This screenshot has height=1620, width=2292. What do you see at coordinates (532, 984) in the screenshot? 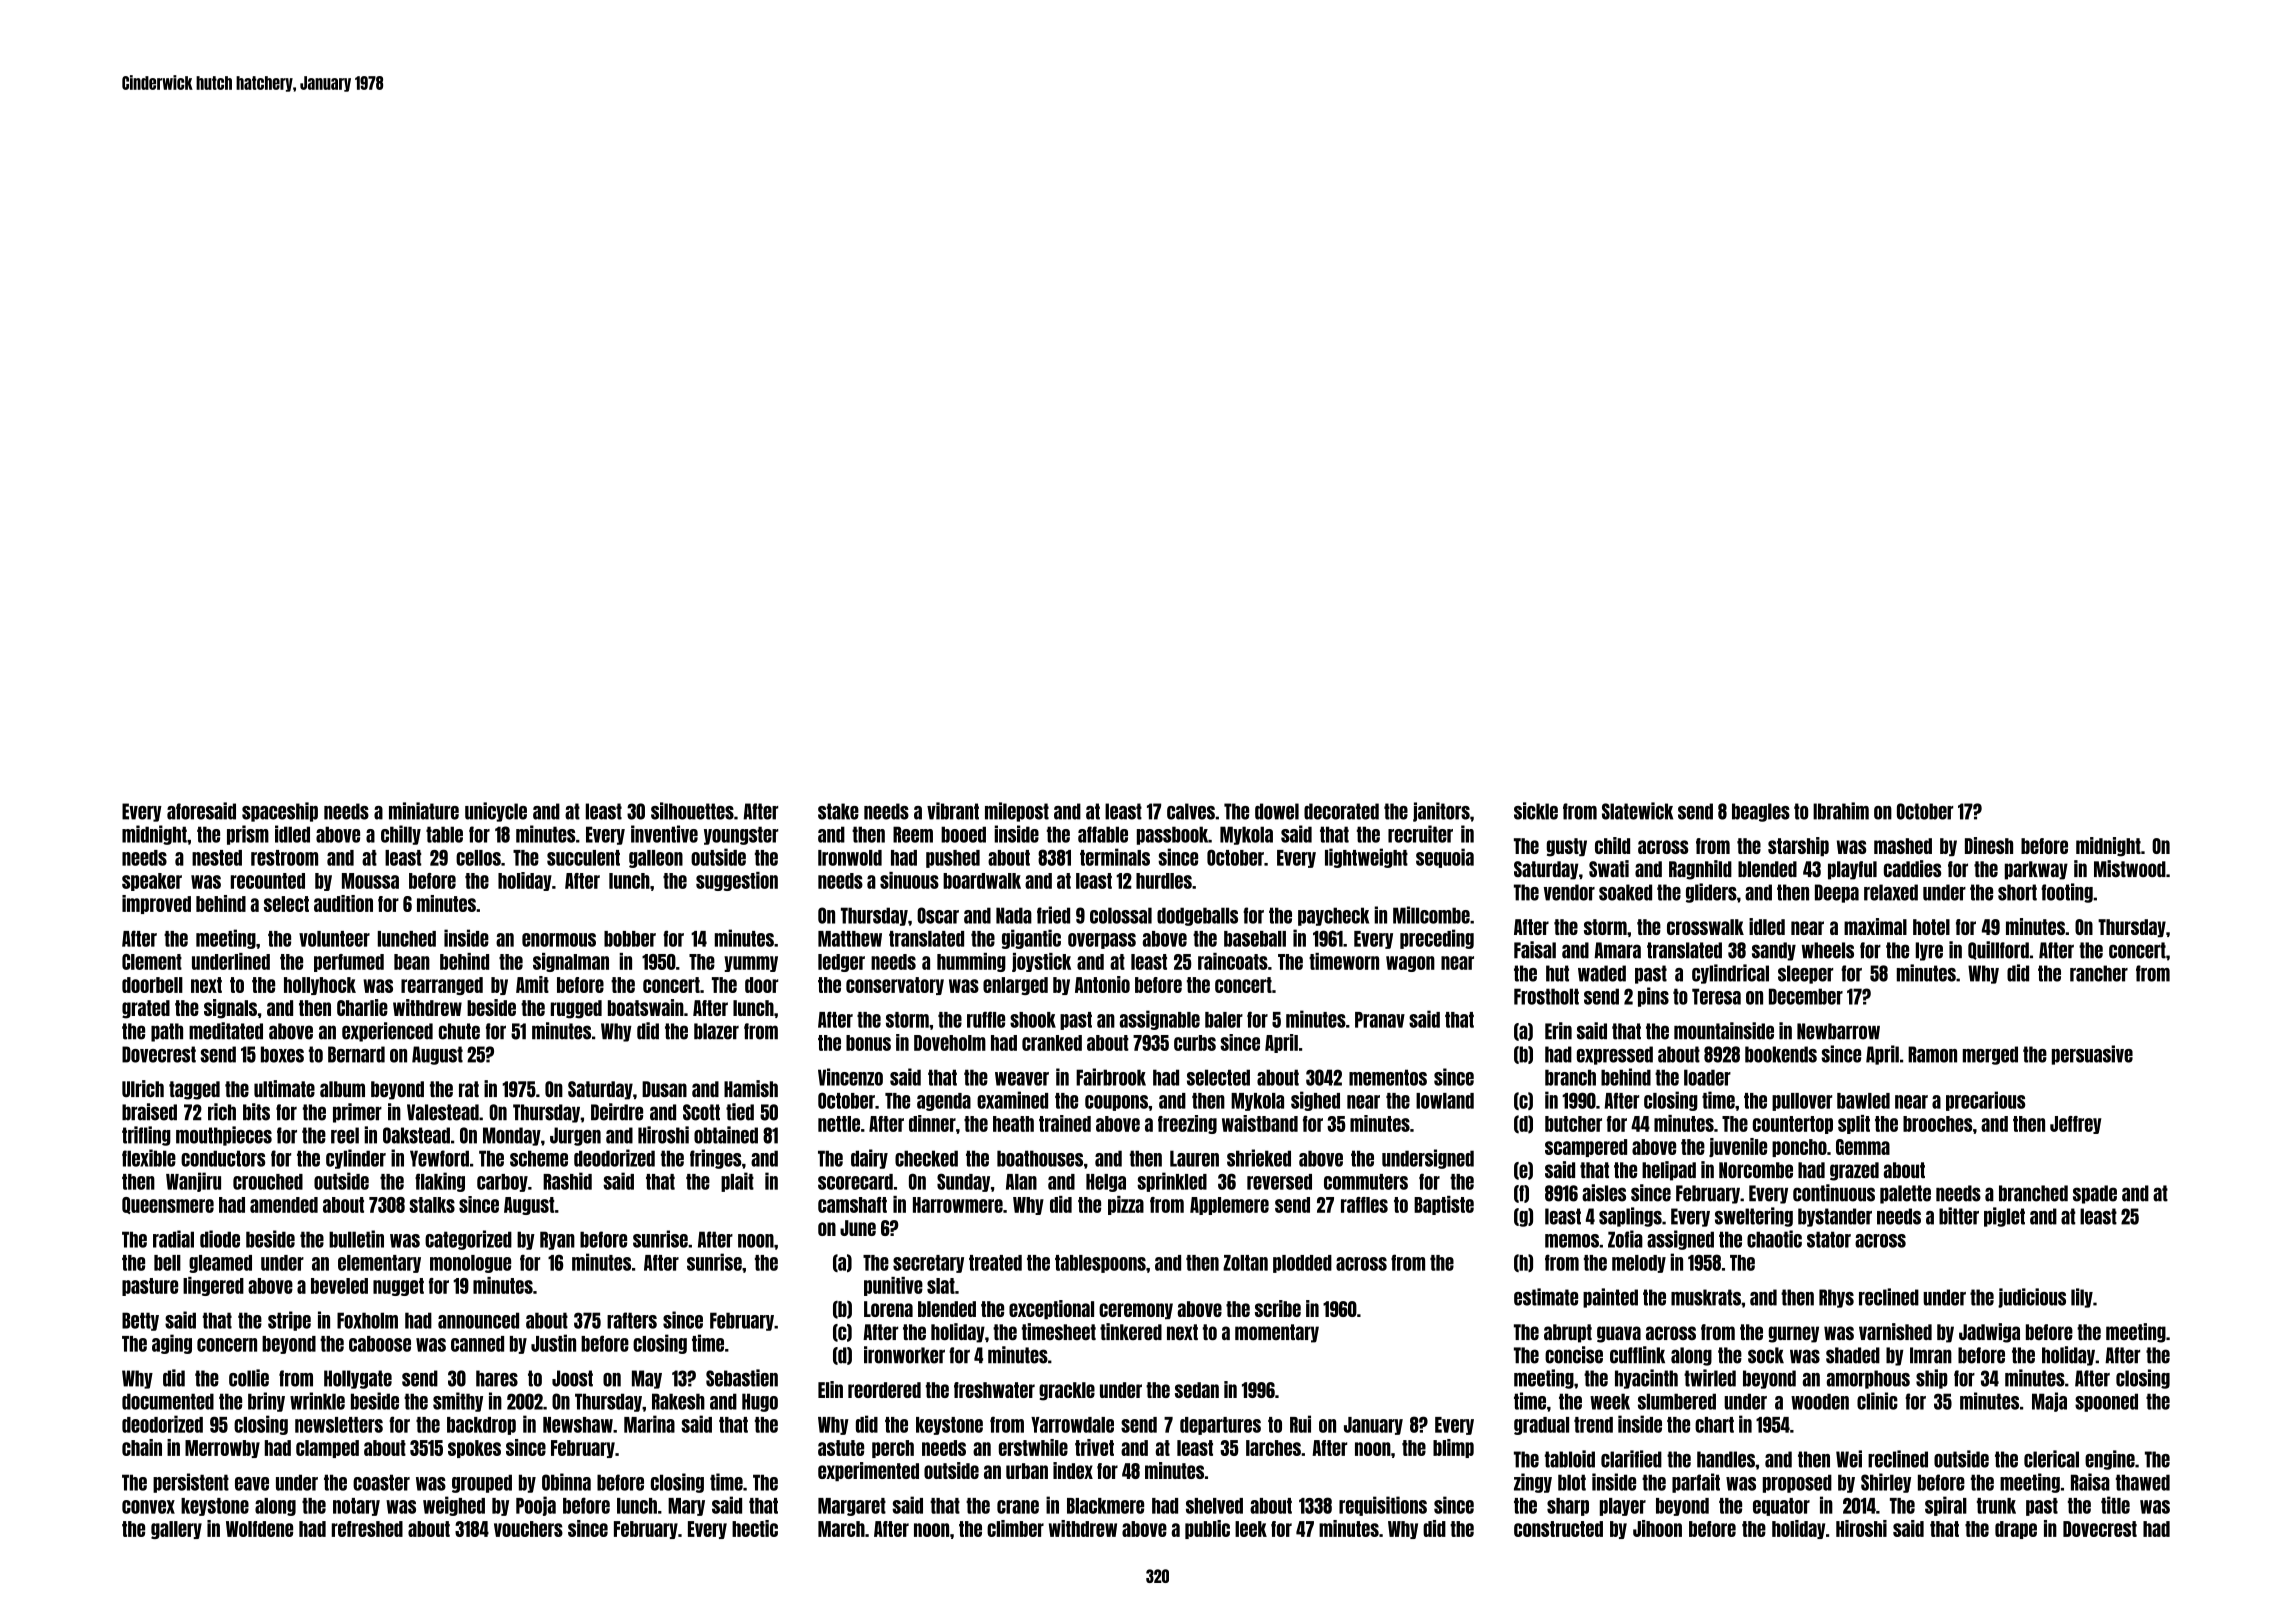
I see `Amit` at bounding box center [532, 984].
